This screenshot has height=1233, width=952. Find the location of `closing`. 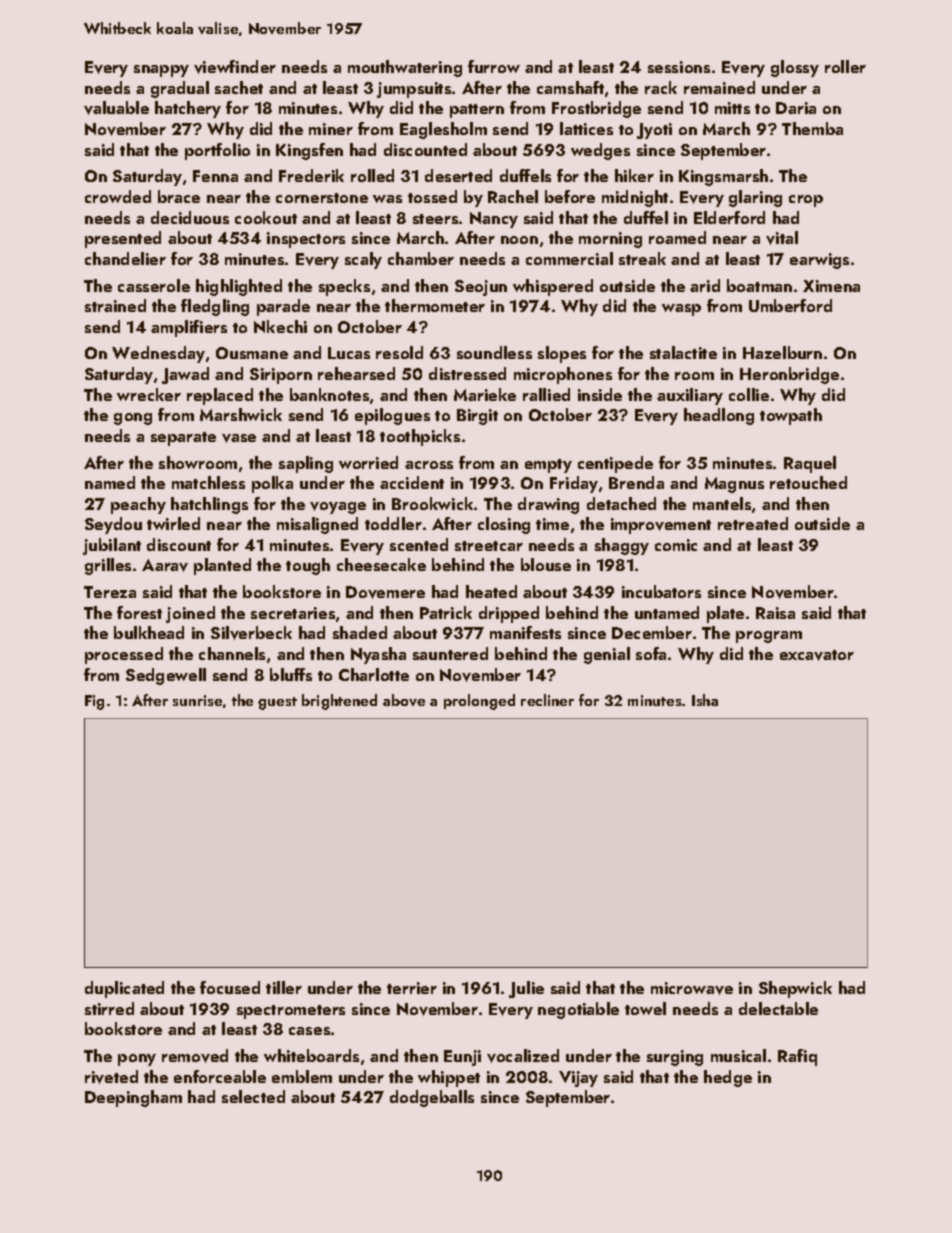

closing is located at coordinates (504, 525).
